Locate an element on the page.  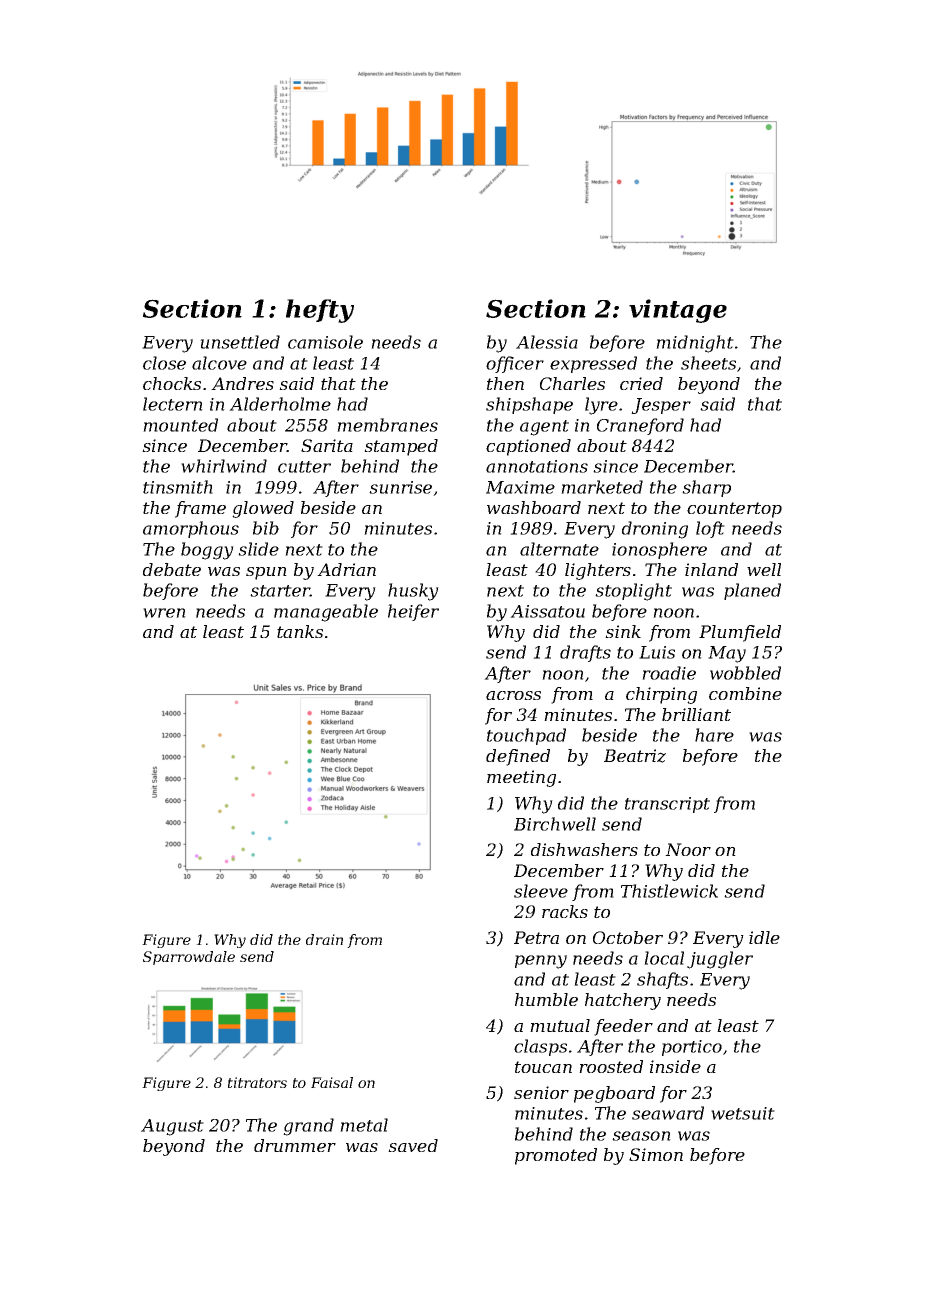
sheets is located at coordinates (708, 363).
